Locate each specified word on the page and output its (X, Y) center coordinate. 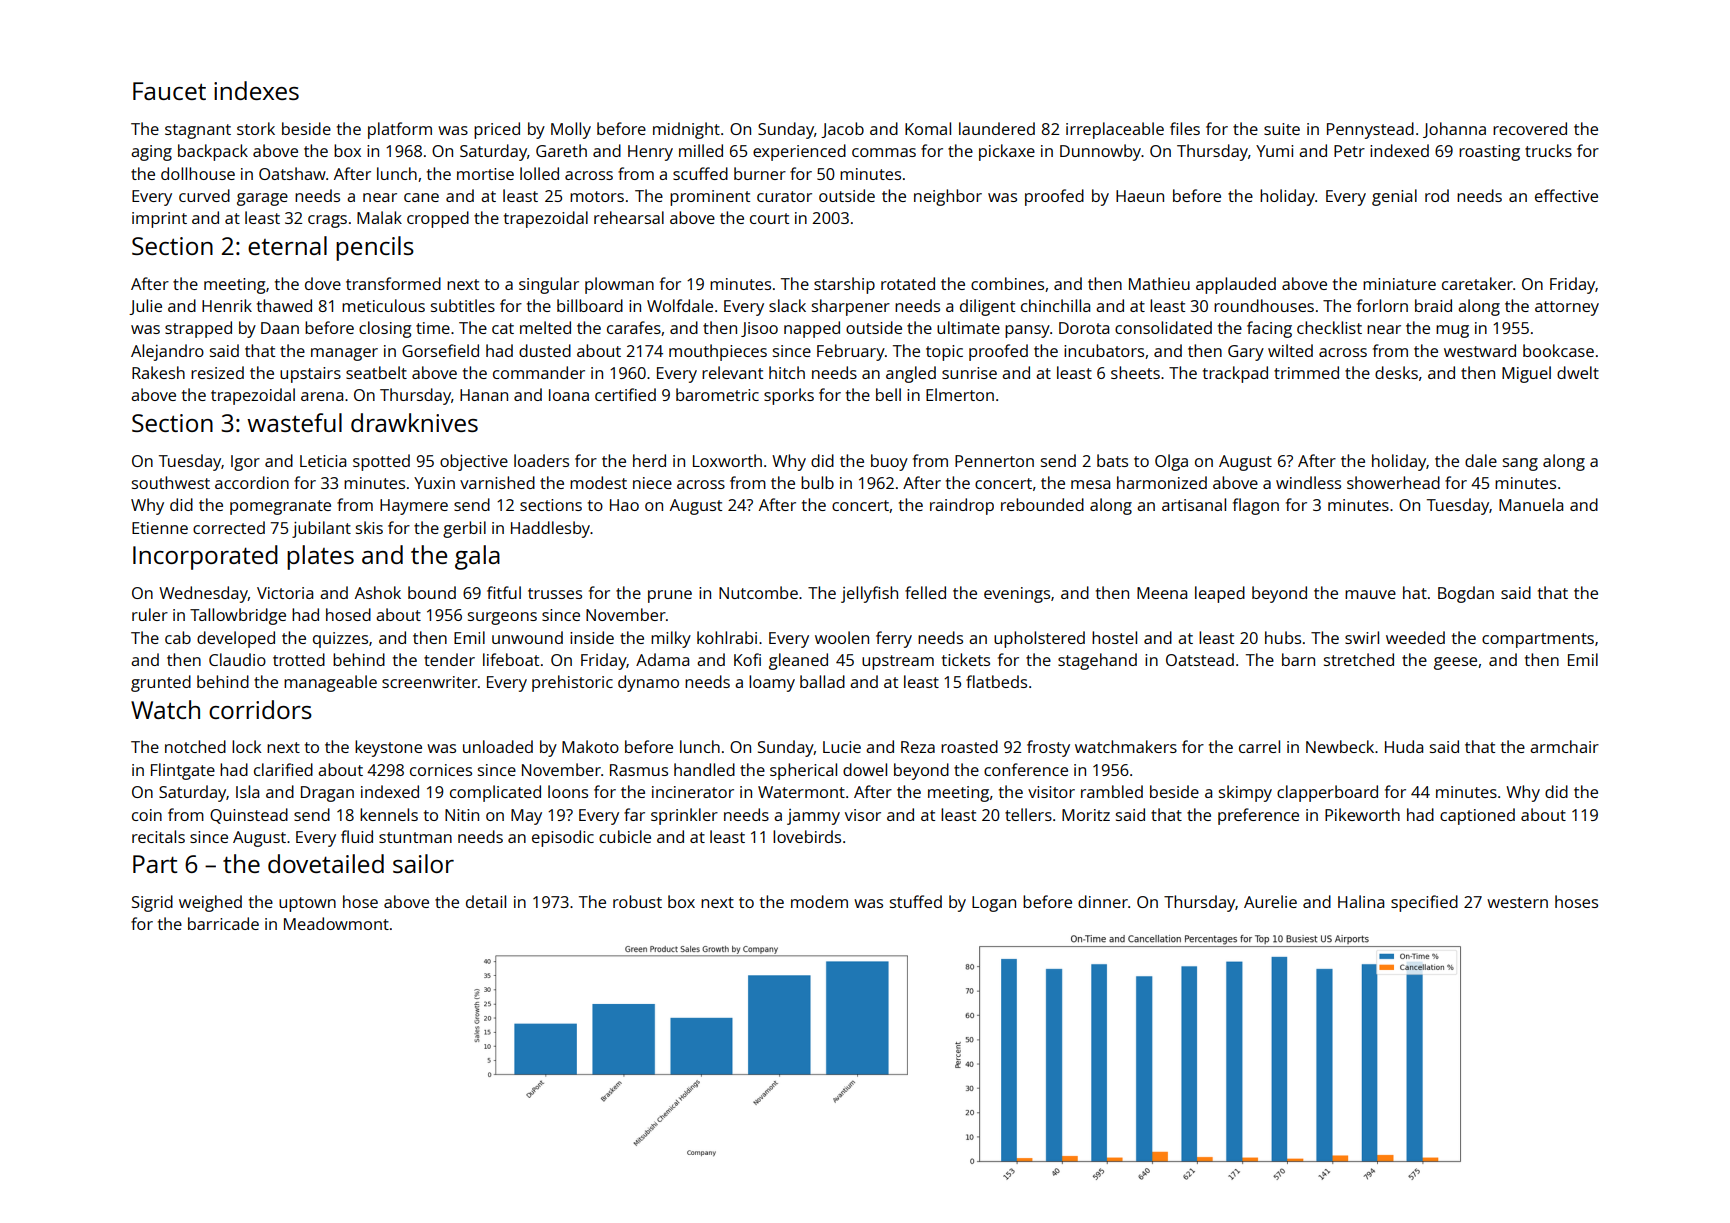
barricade (223, 923)
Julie (145, 307)
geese (1455, 663)
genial (1394, 197)
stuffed (916, 901)
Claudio (237, 659)
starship (844, 285)
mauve (1370, 594)
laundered (997, 128)
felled (925, 592)
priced (497, 130)
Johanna (1454, 130)
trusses (555, 593)
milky (671, 639)
